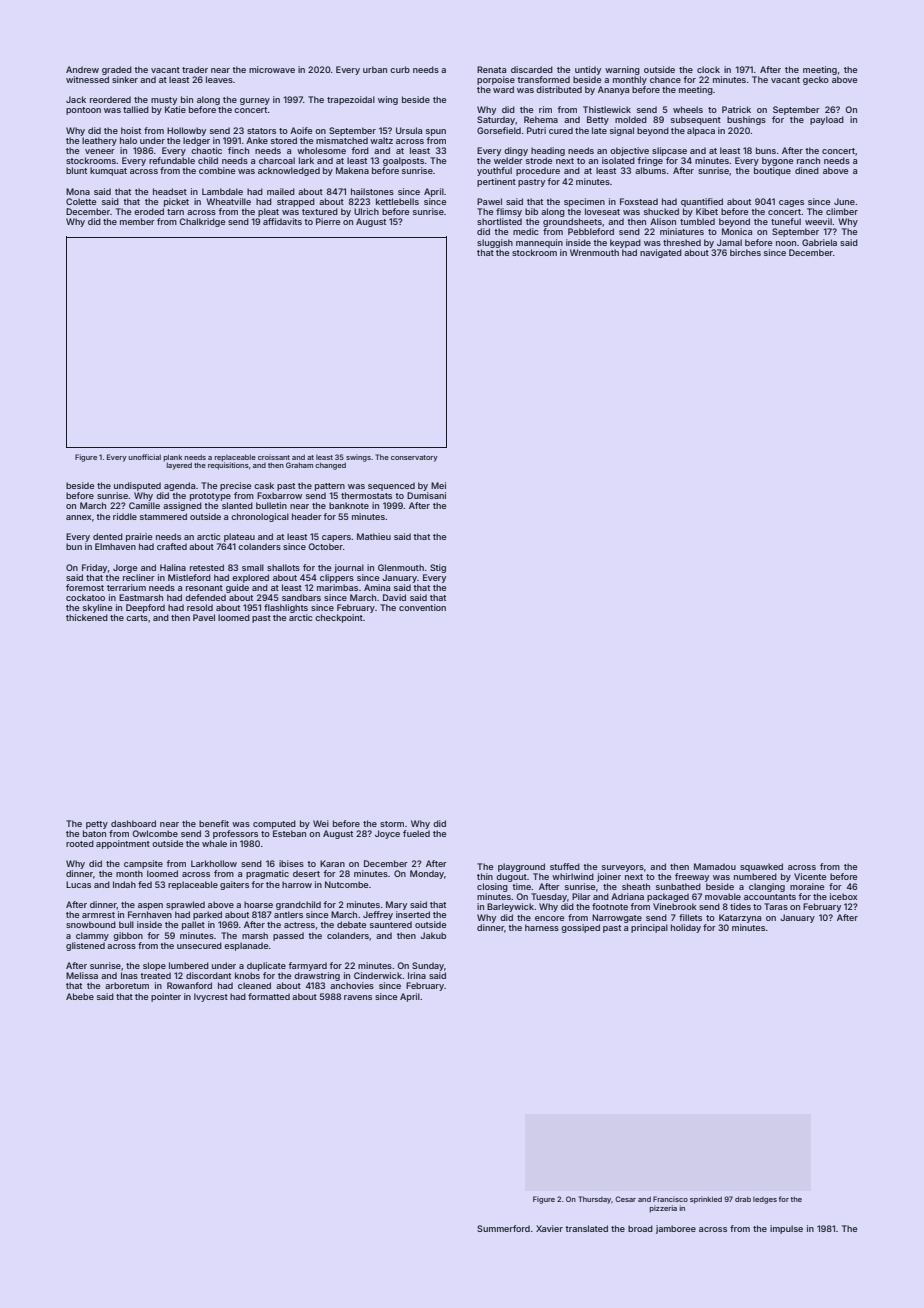  I want to click on sunbathed, so click(678, 886).
